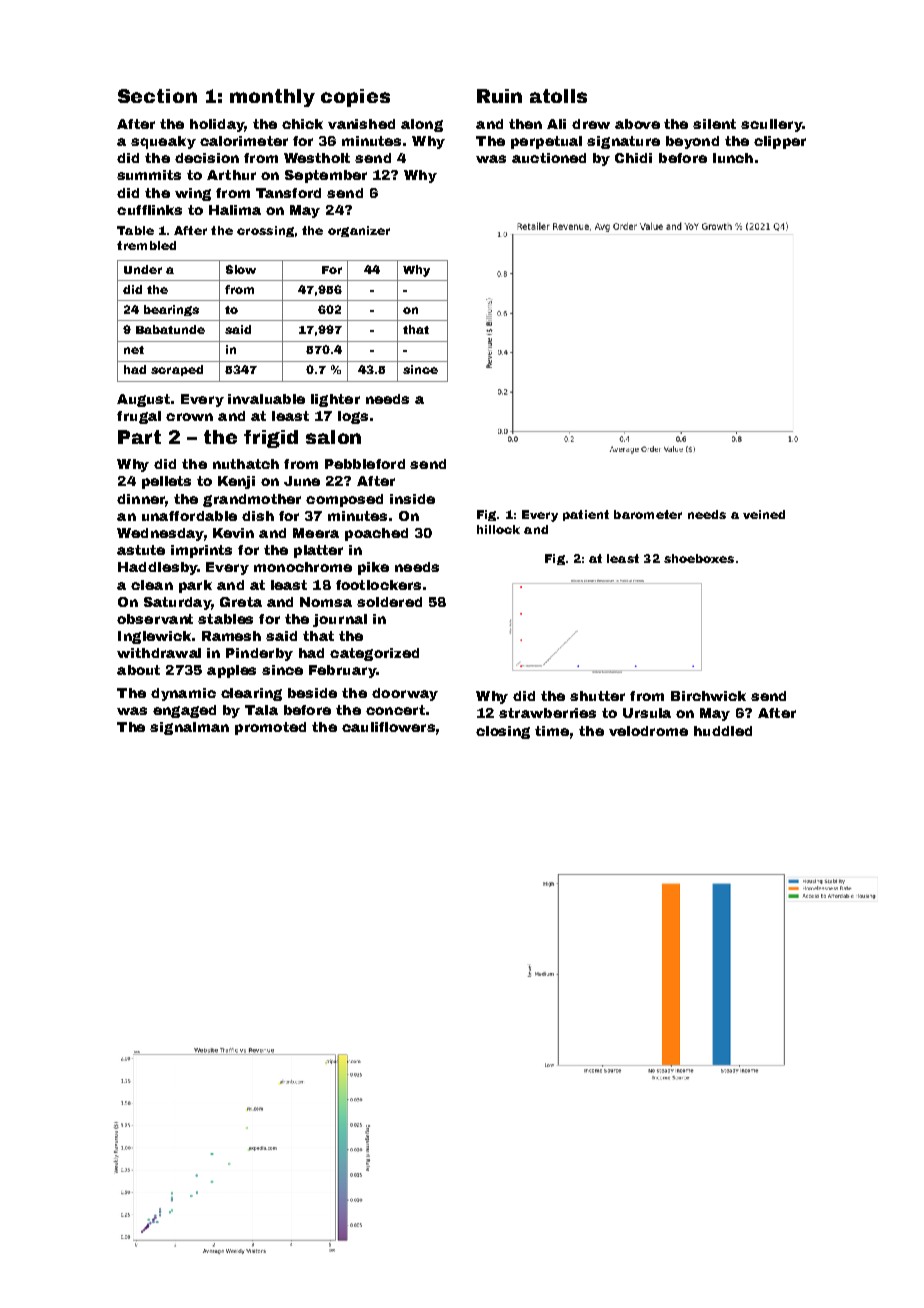 Image resolution: width=924 pixels, height=1308 pixels. I want to click on shoeboxes, so click(699, 558).
